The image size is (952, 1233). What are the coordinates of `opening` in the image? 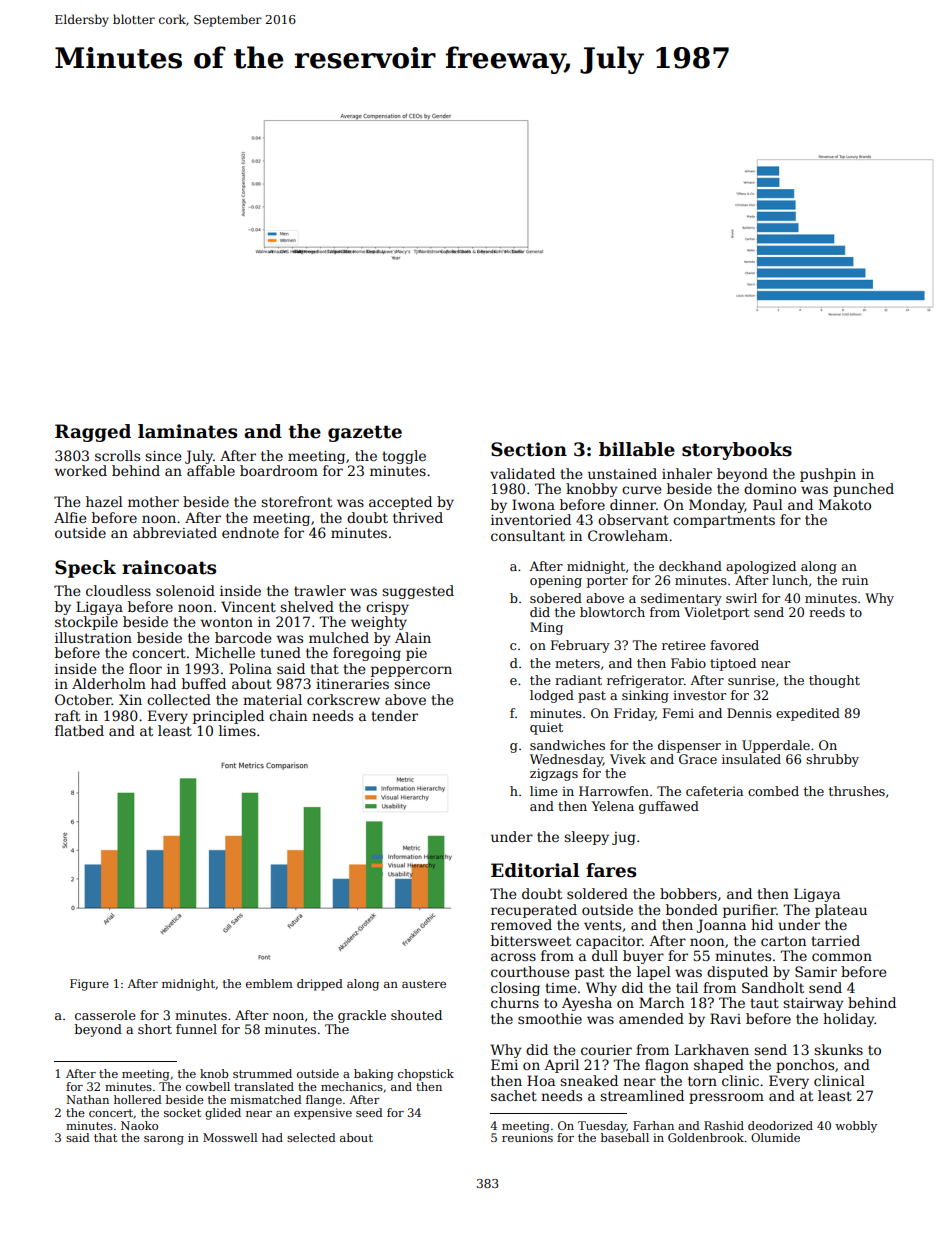 It's located at (556, 581).
